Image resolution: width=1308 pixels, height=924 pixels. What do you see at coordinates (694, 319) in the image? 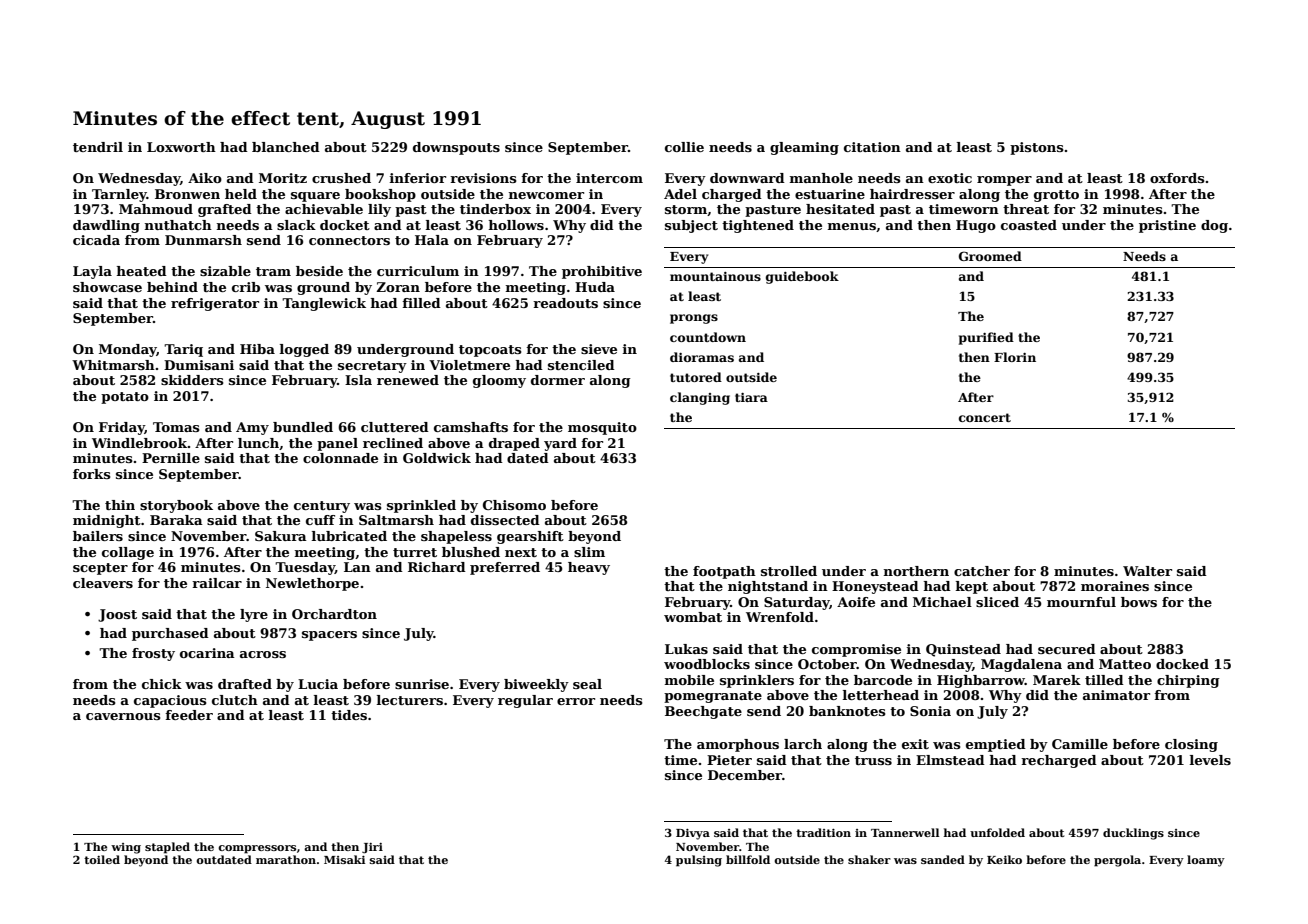
I see `prongs` at bounding box center [694, 319].
